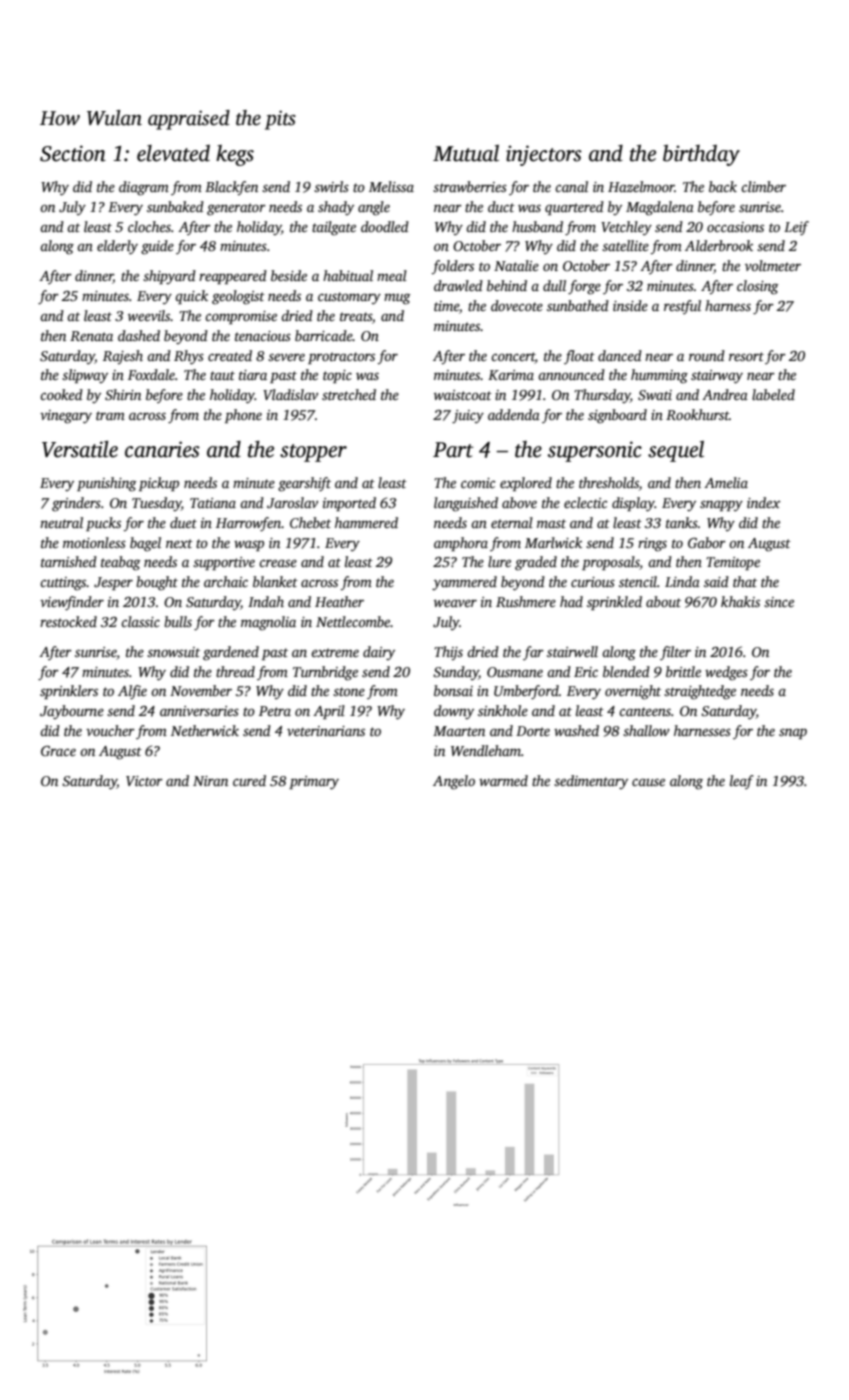 The width and height of the screenshot is (849, 1400). What do you see at coordinates (341, 358) in the screenshot?
I see `protractors` at bounding box center [341, 358].
